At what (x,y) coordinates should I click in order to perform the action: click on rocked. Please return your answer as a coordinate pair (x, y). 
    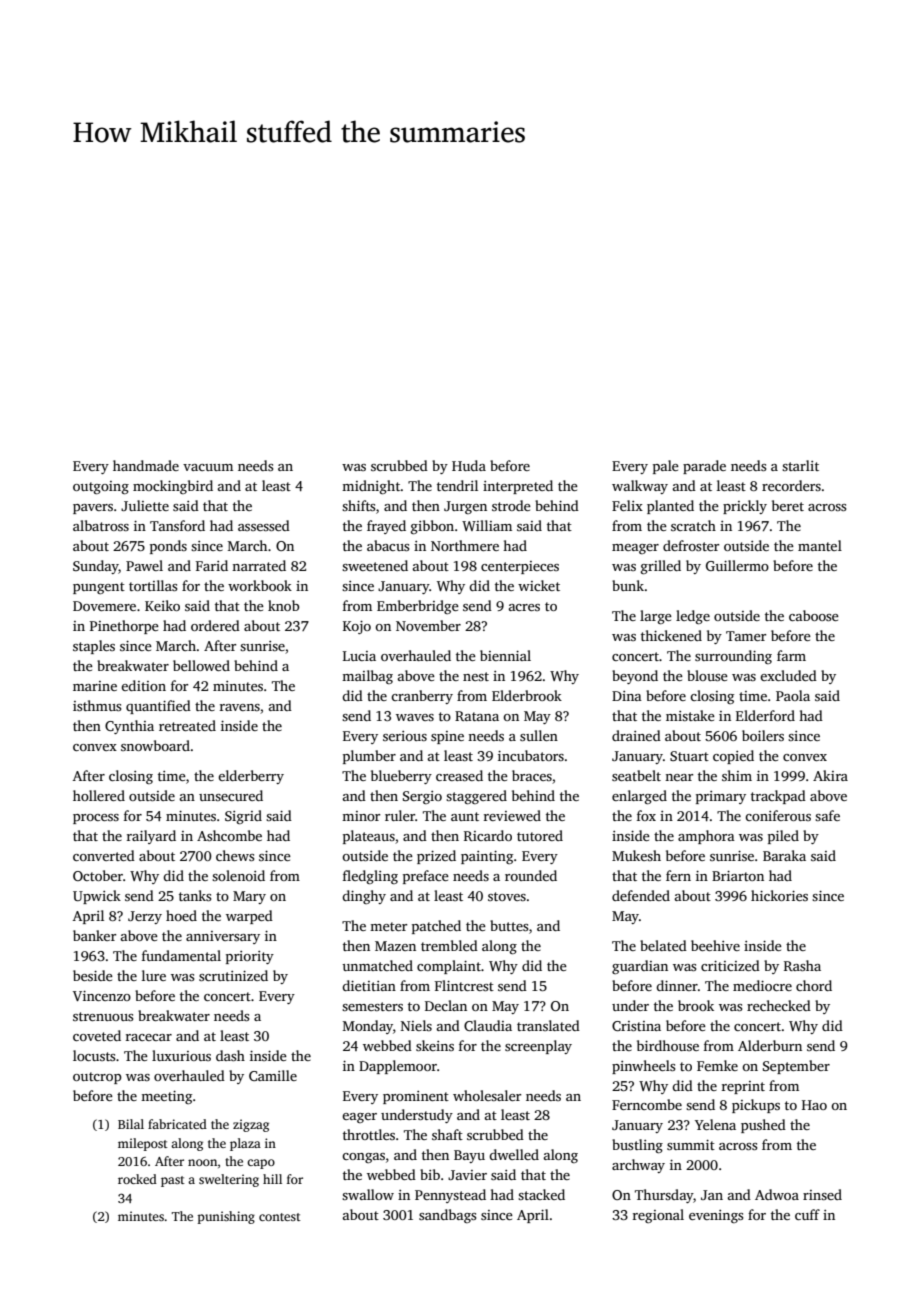
    Looking at the image, I should click on (137, 1179).
